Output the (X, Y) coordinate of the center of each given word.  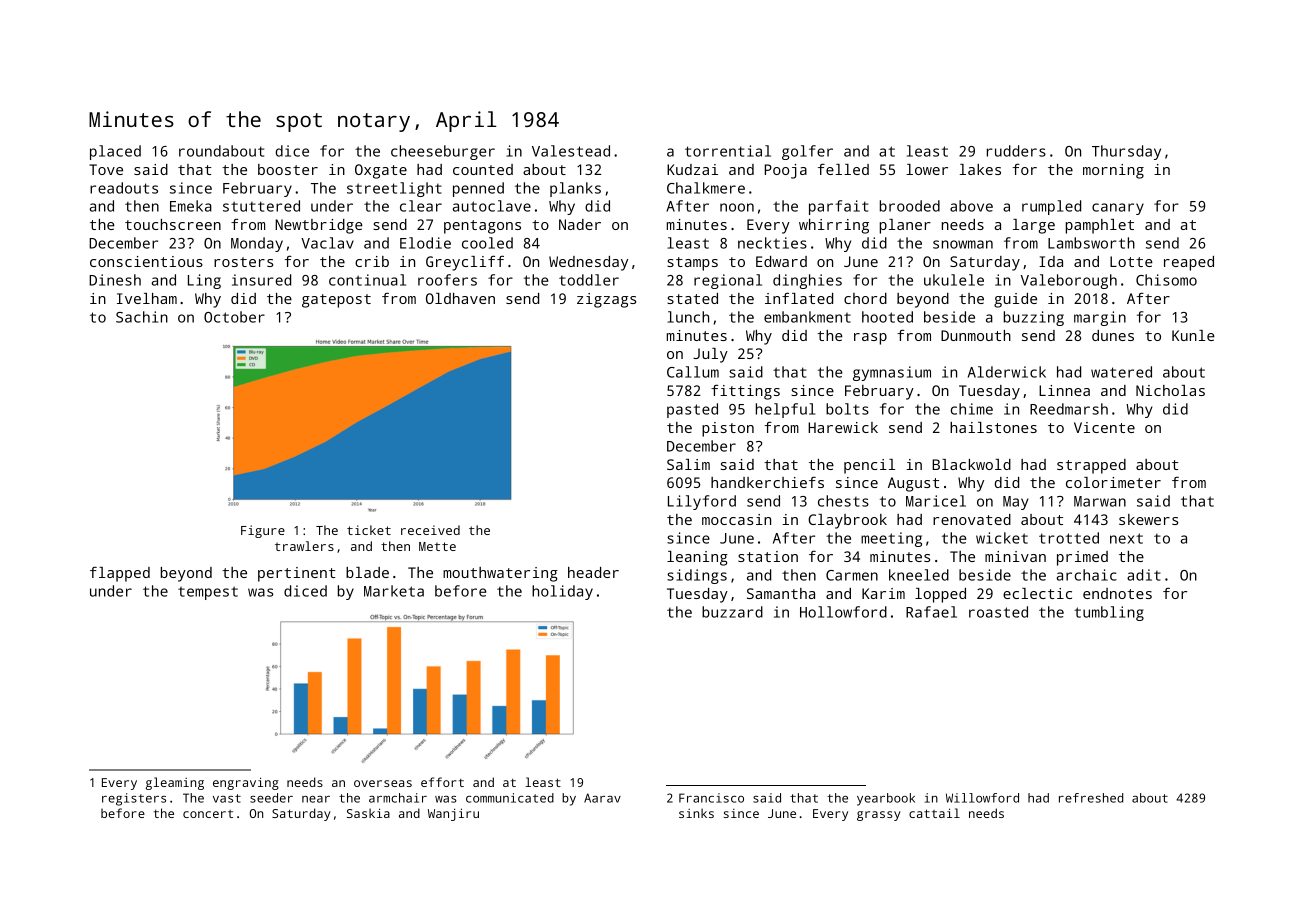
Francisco (711, 798)
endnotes (1117, 593)
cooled (487, 243)
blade (367, 572)
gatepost (336, 301)
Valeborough (1069, 281)
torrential (728, 151)
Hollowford (843, 612)
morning (1113, 171)
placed (115, 152)
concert (208, 814)
